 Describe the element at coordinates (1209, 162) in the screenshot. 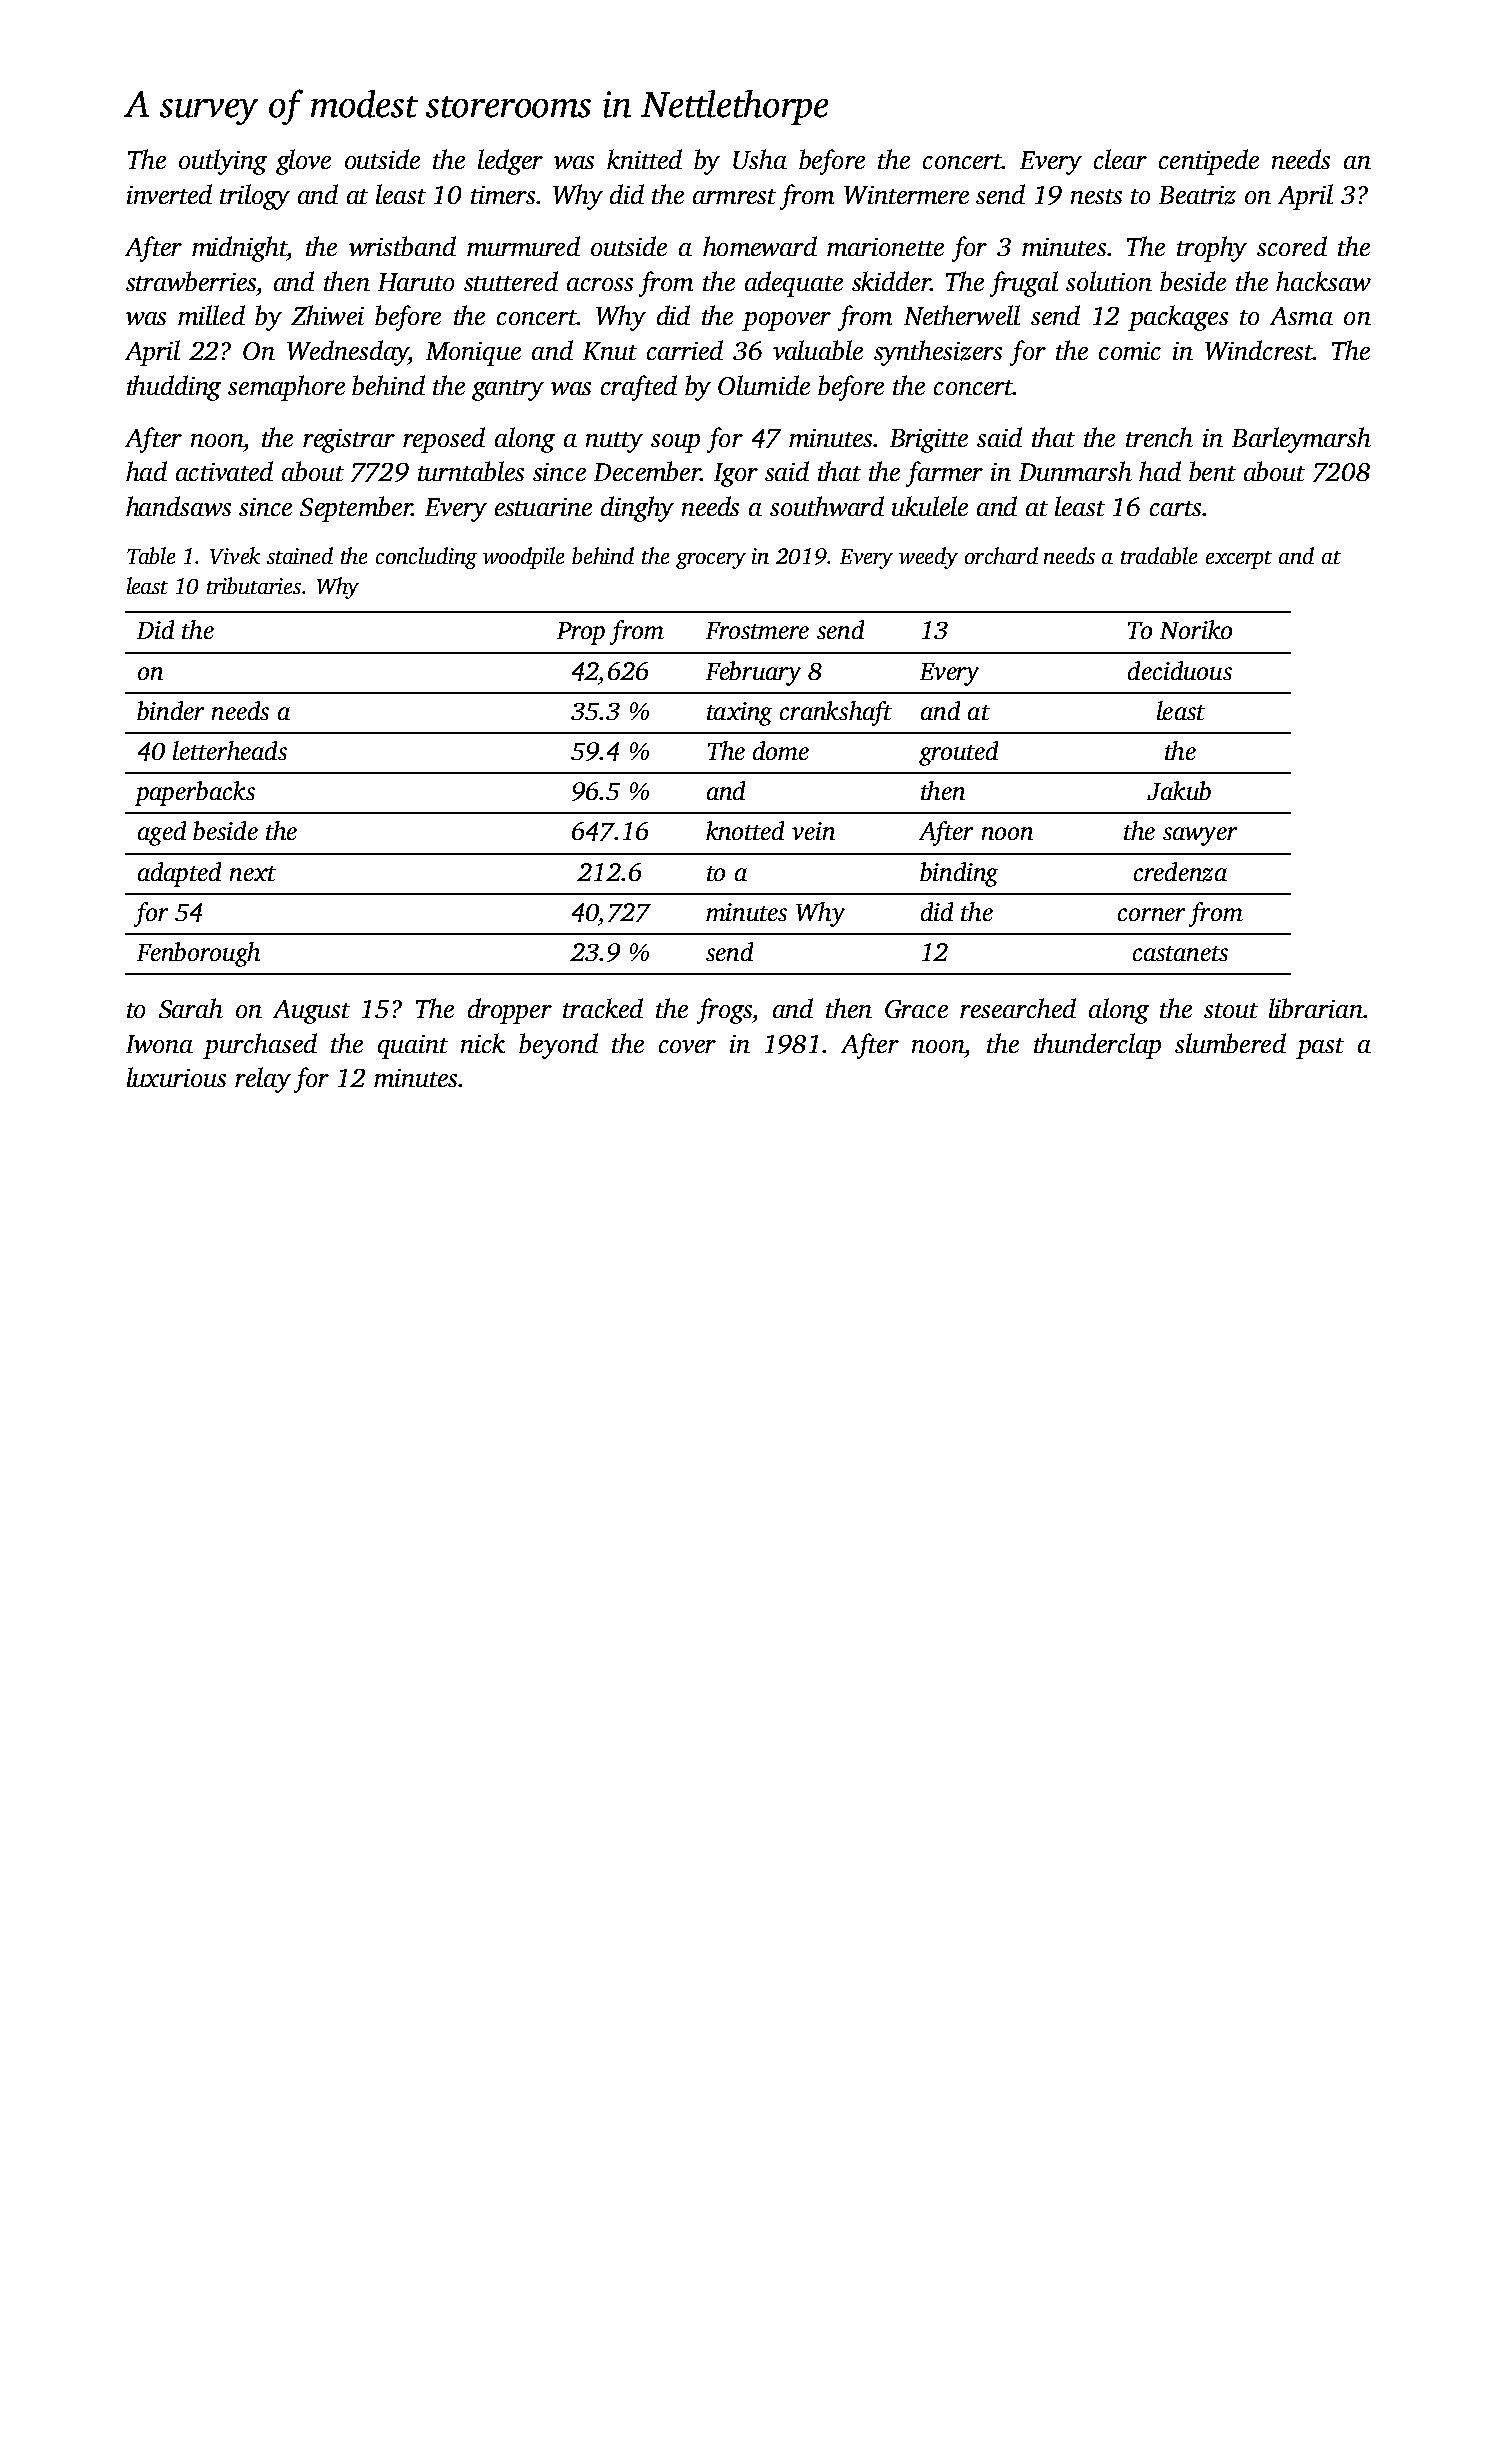

I see `centipede` at that location.
